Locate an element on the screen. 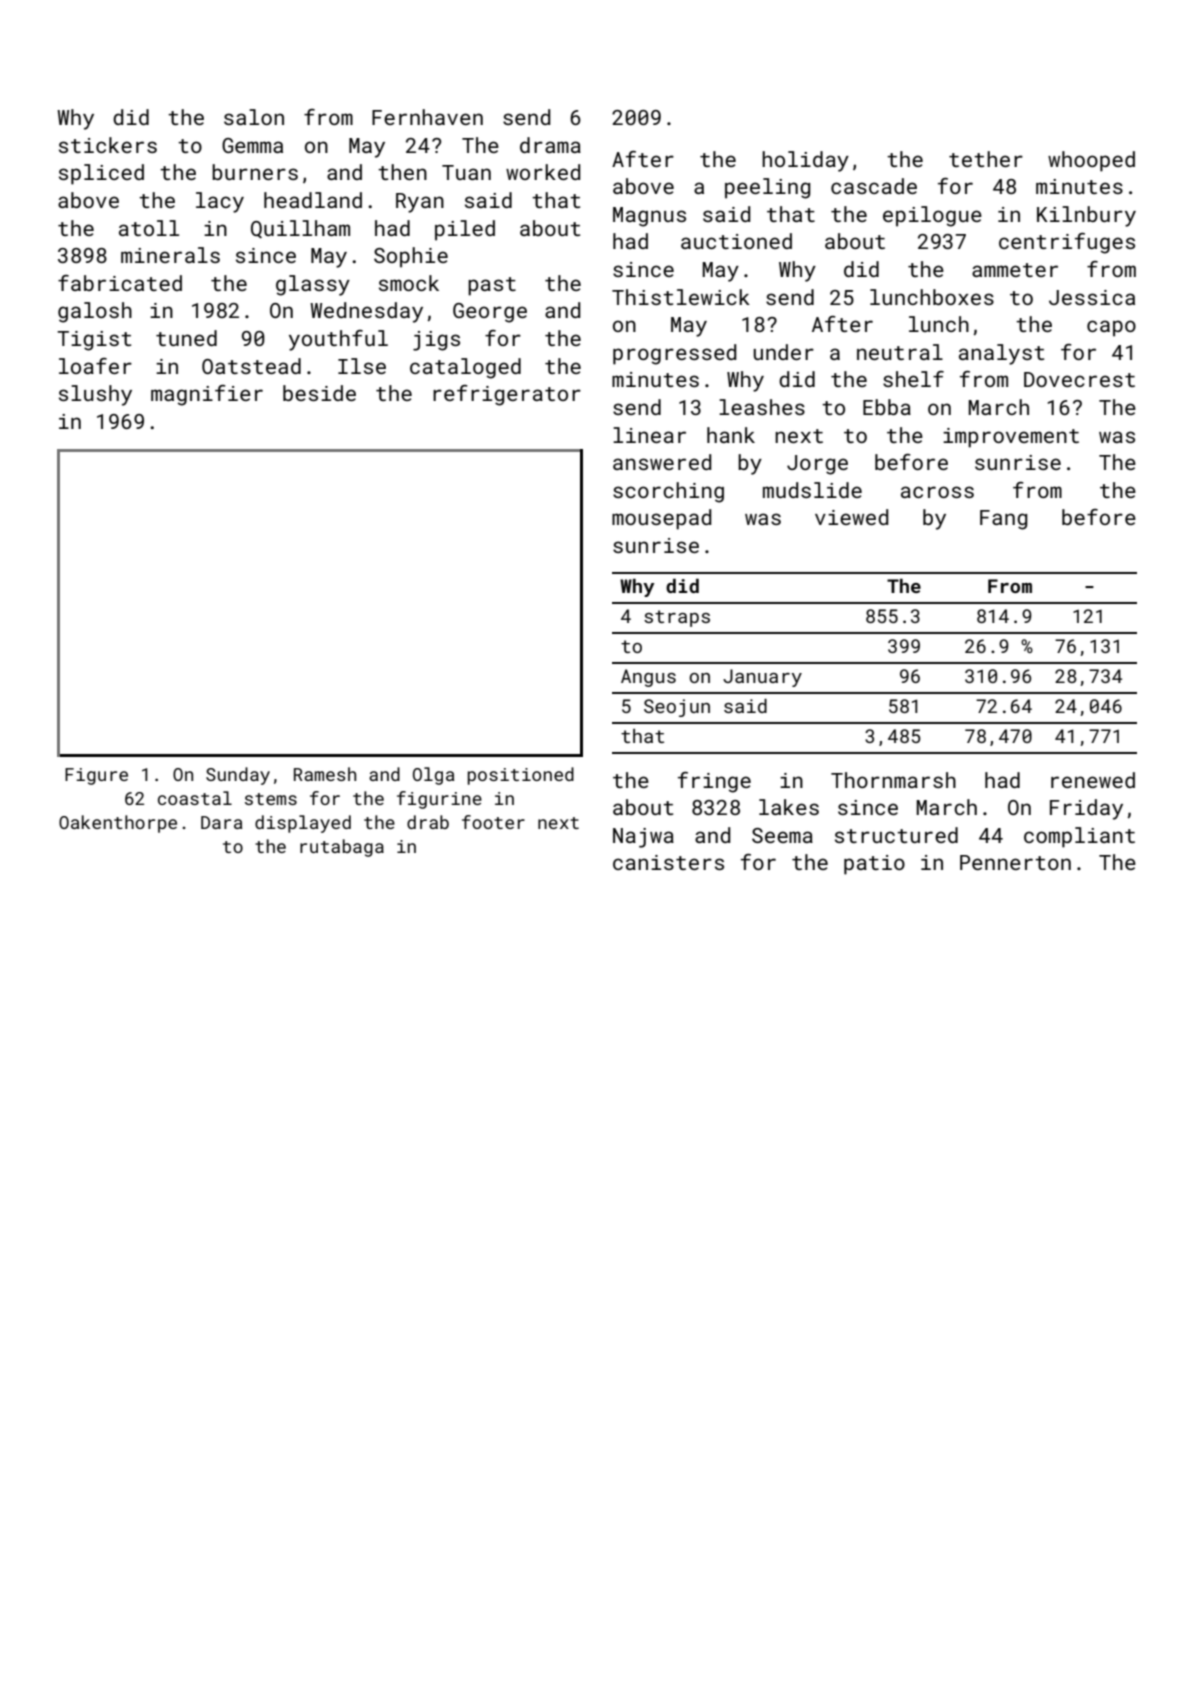  Figure is located at coordinates (96, 776).
